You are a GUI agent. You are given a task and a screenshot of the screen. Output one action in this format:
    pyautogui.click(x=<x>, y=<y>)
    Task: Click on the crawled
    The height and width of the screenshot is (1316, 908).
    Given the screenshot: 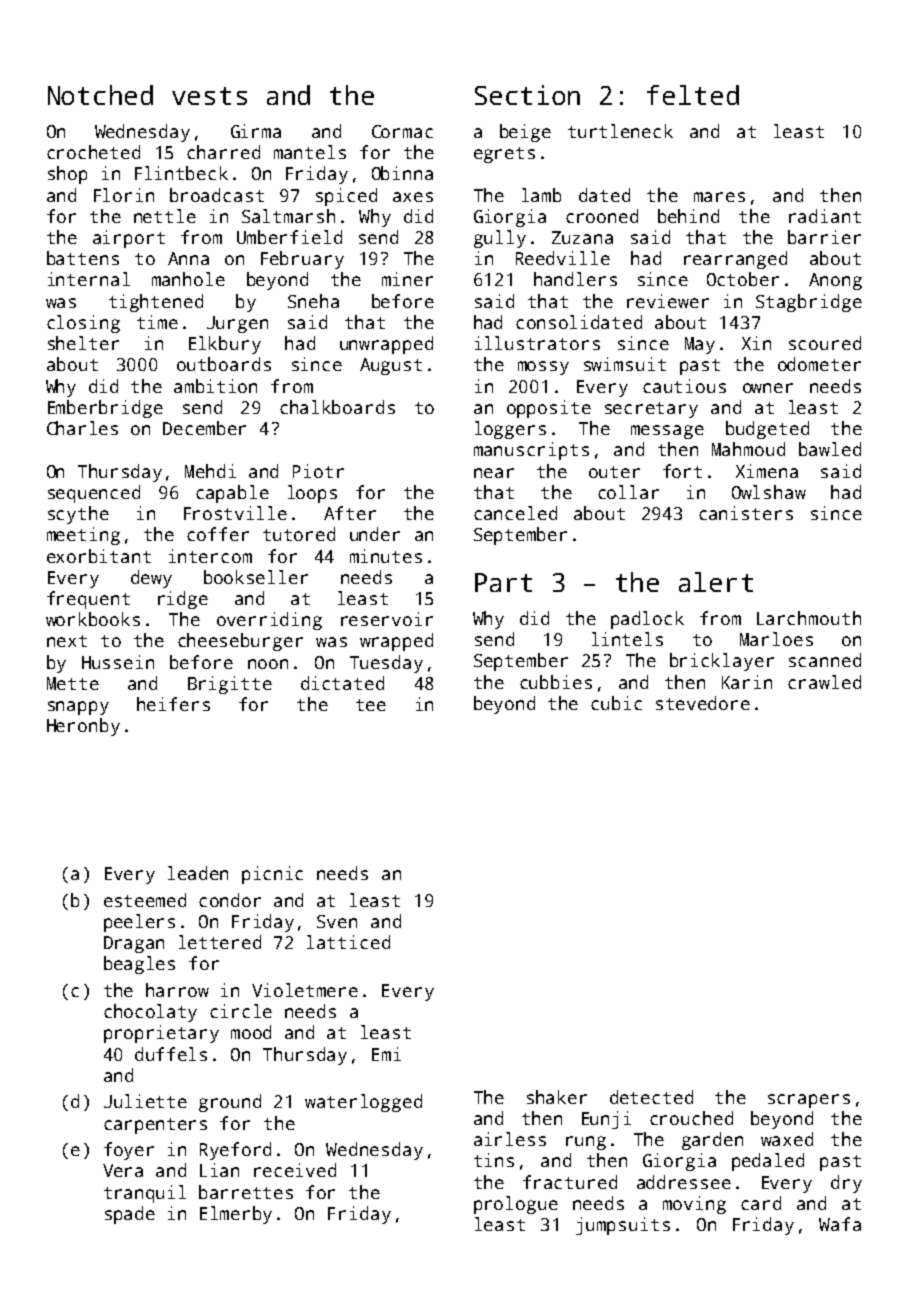 What is the action you would take?
    pyautogui.click(x=824, y=682)
